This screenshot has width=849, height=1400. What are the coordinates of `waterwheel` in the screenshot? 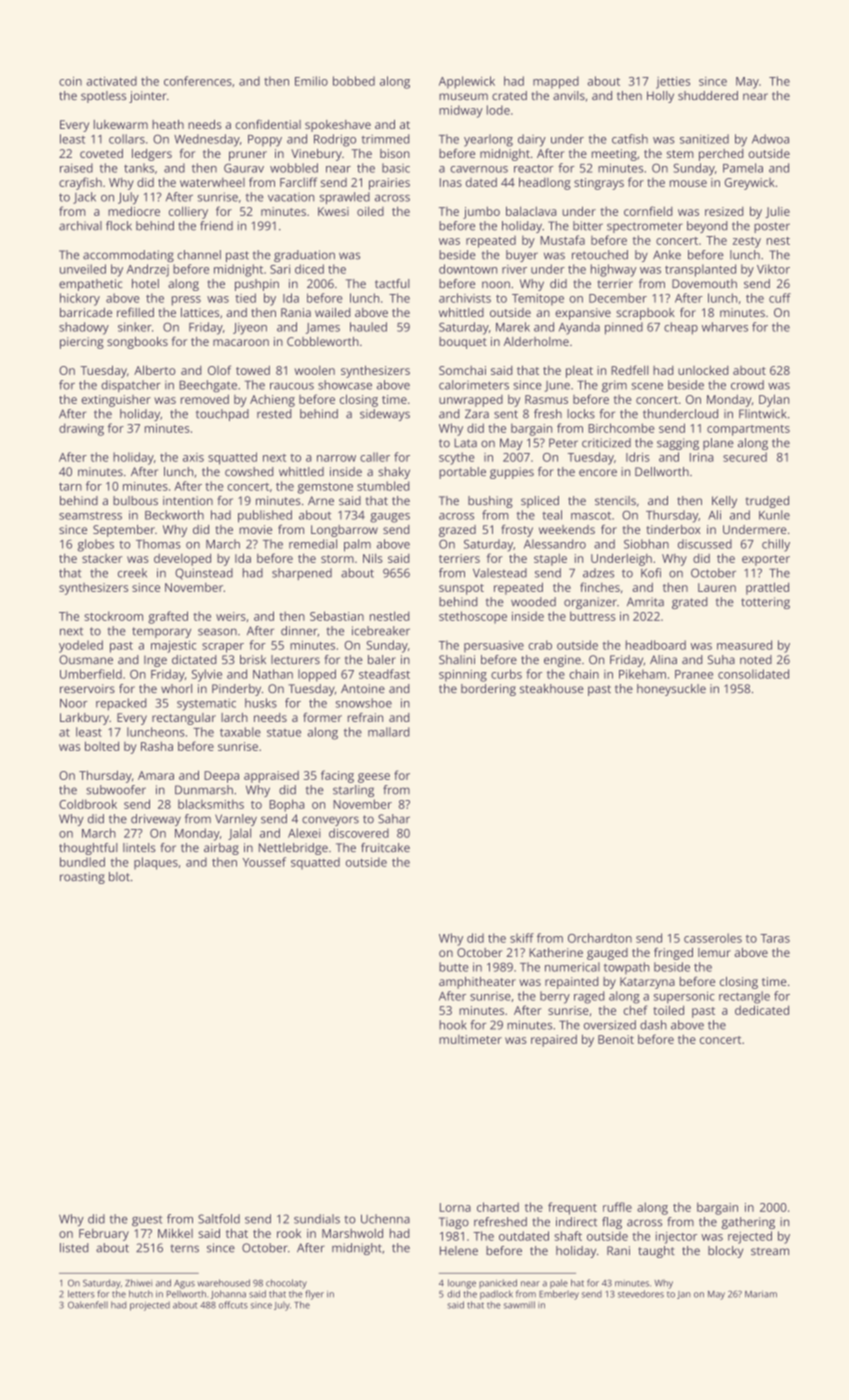 It's located at (212, 182).
